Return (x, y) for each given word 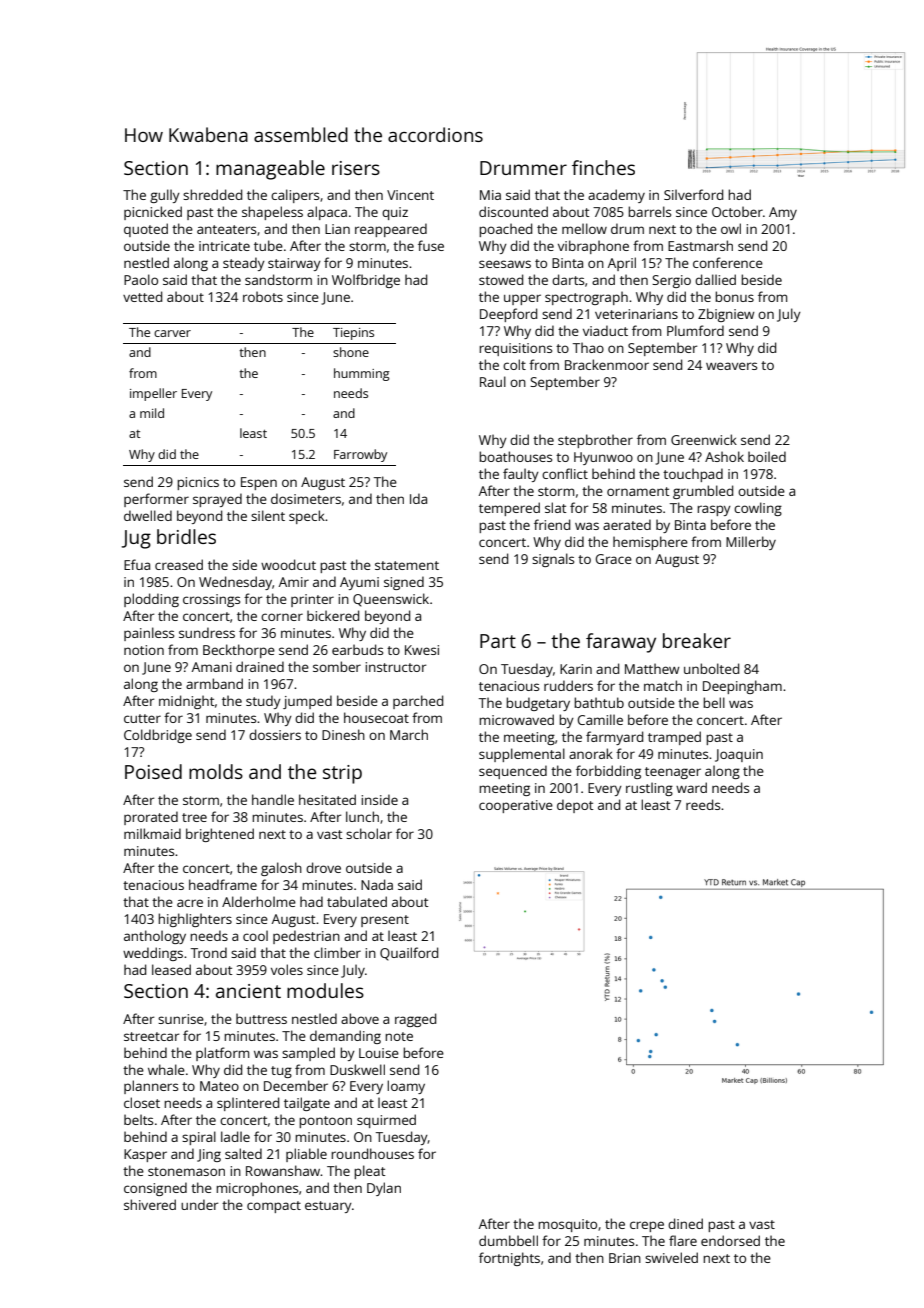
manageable (270, 170)
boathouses (515, 456)
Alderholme (259, 901)
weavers (731, 366)
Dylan (384, 1189)
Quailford (409, 954)
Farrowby (360, 455)
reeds (703, 804)
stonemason (186, 1171)
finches (603, 167)
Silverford (693, 194)
